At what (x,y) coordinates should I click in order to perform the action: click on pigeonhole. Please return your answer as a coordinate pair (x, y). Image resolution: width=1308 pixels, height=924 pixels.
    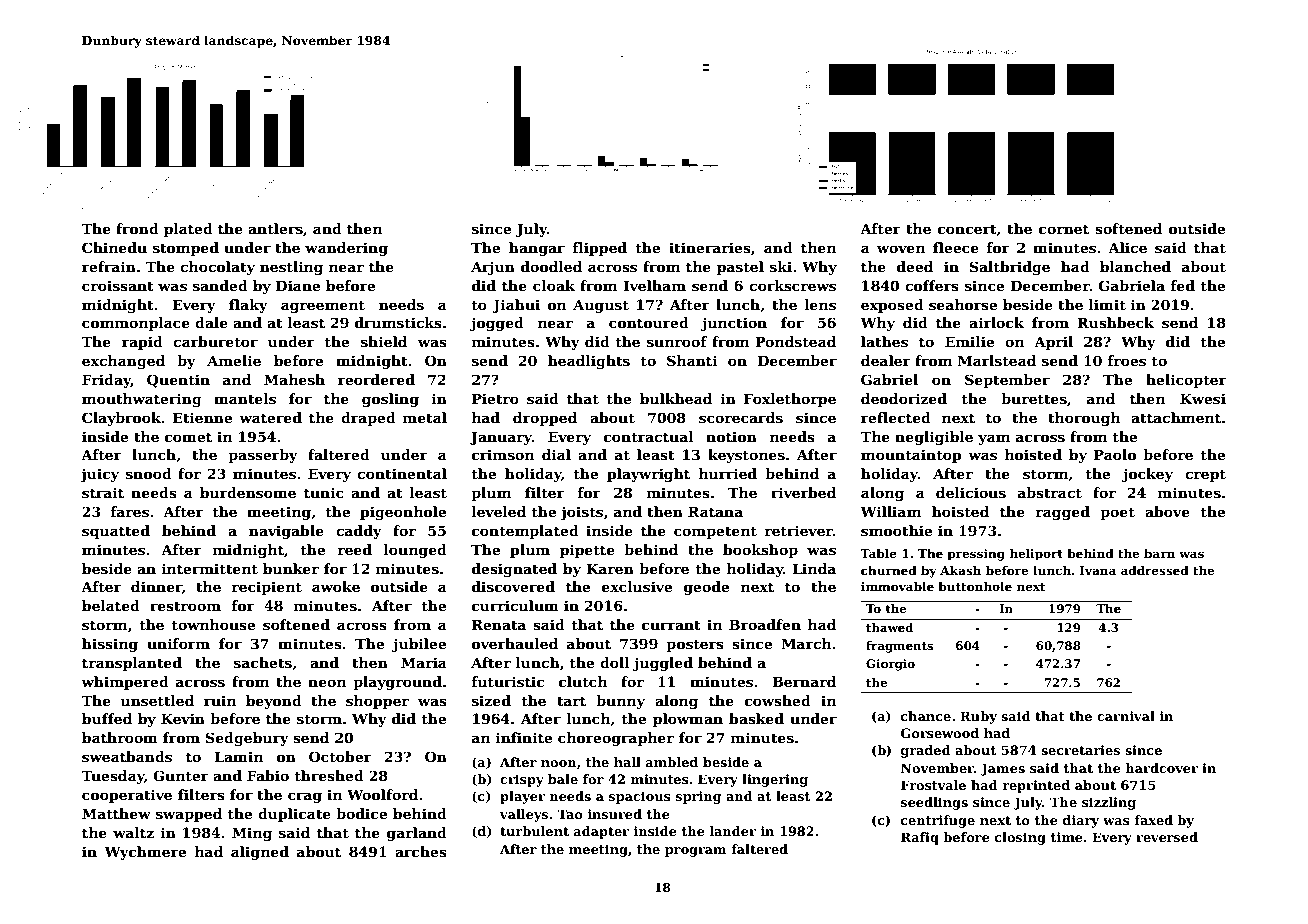
    Looking at the image, I should click on (403, 513).
